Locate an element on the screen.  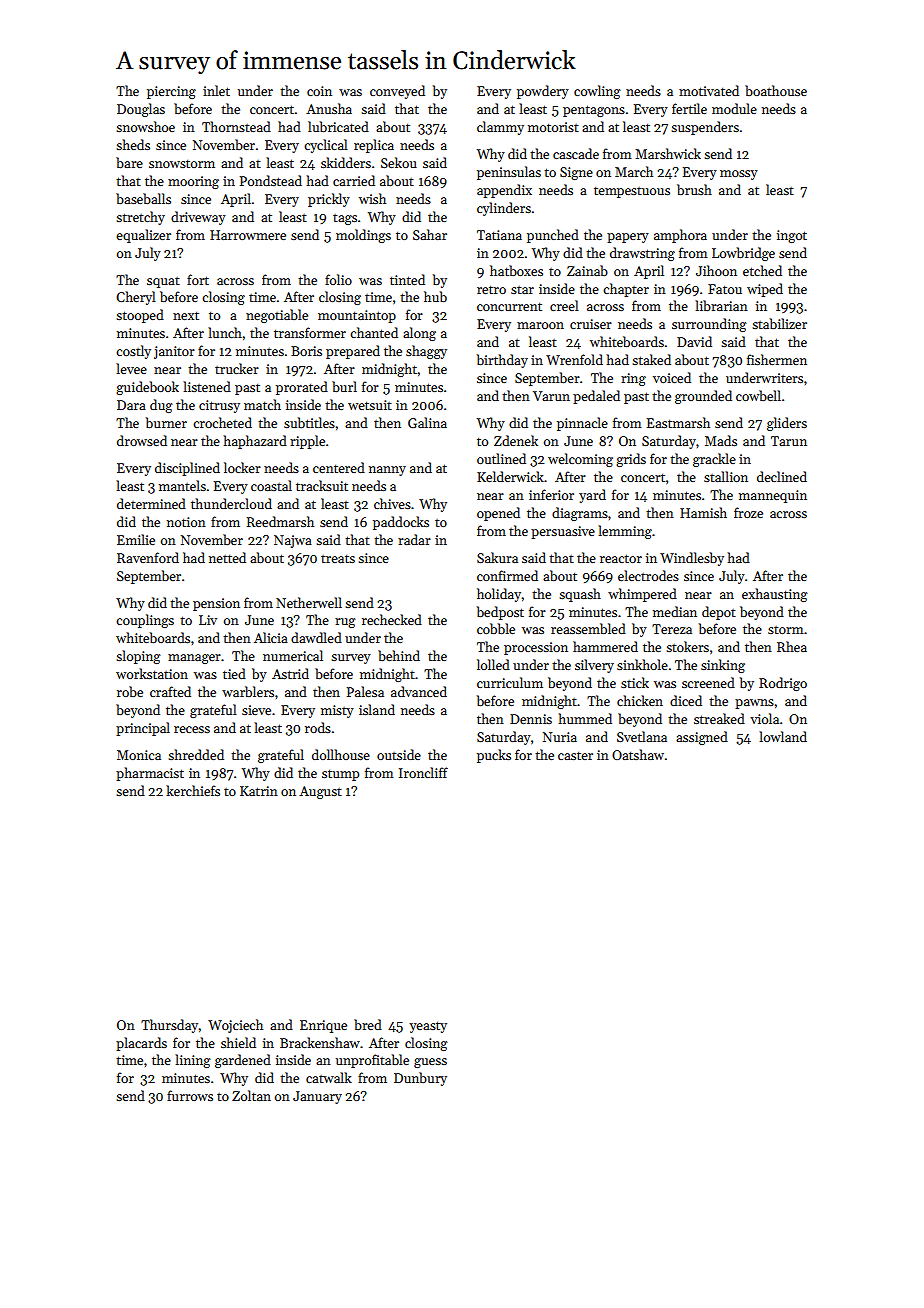
guess is located at coordinates (430, 1063).
